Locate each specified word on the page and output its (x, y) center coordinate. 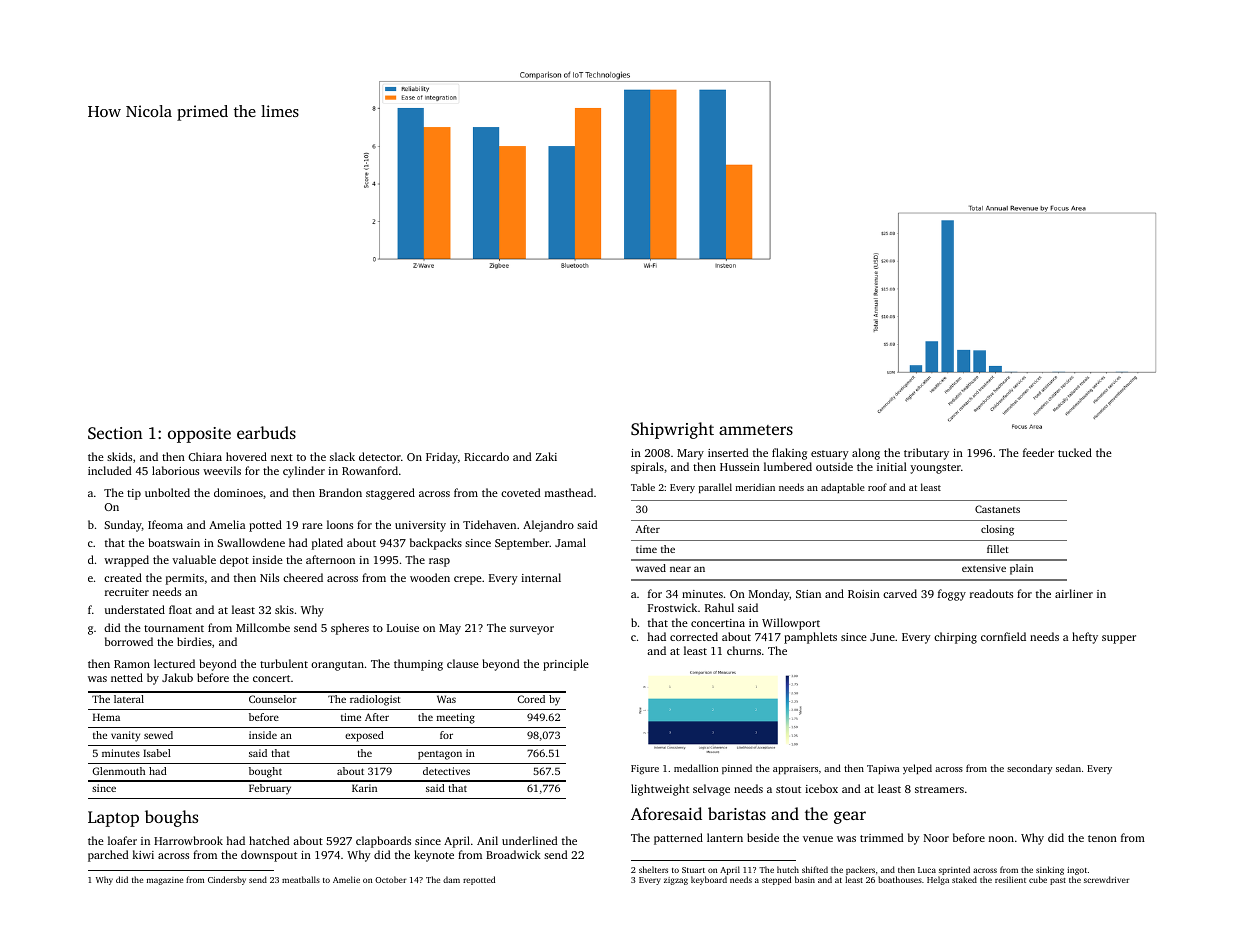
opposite (199, 435)
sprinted (954, 870)
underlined (530, 840)
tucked (1075, 452)
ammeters (756, 430)
